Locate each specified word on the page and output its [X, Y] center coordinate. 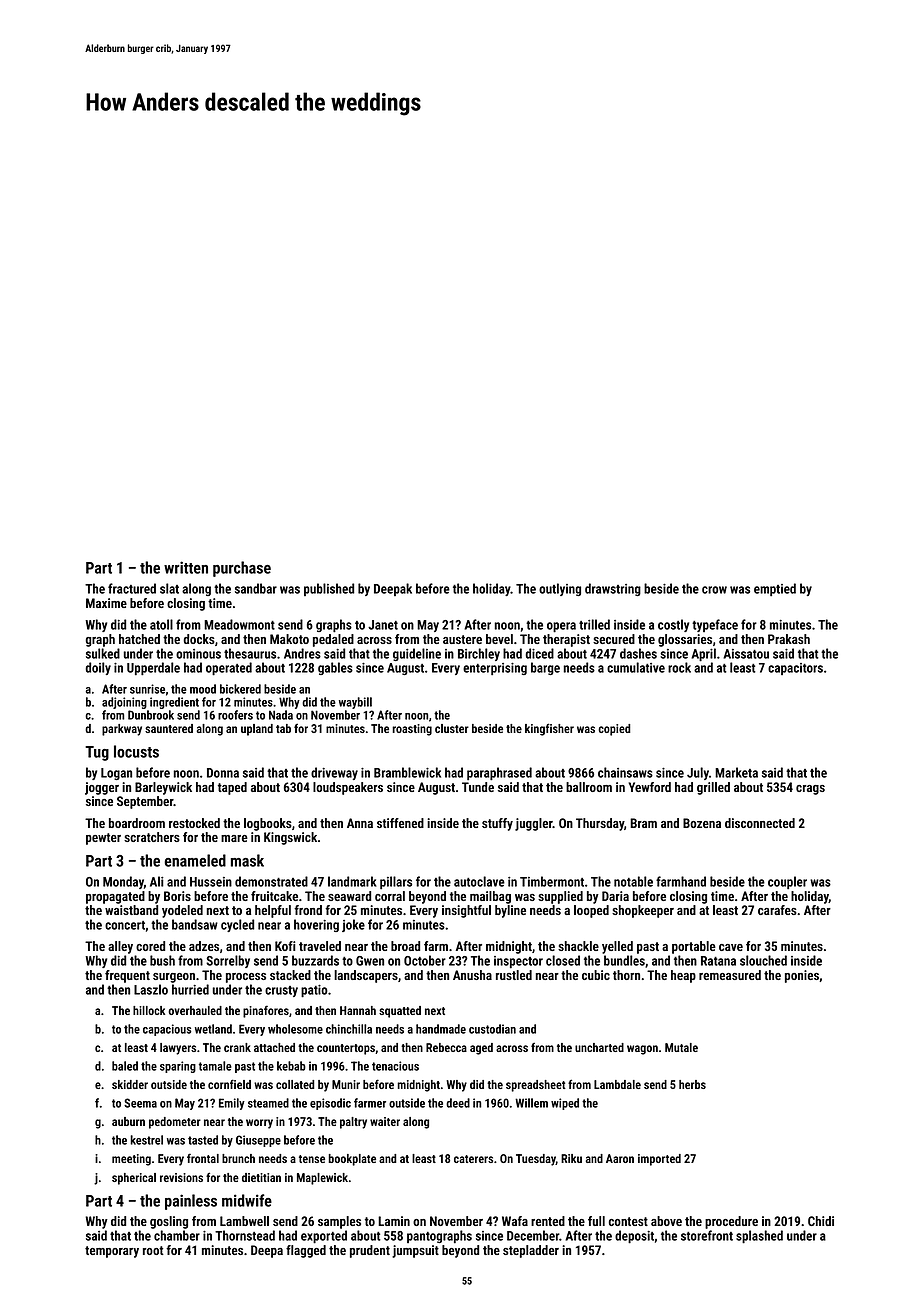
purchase [242, 569]
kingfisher [549, 729]
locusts [136, 751]
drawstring [613, 589]
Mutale [681, 1047]
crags [810, 790]
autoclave [479, 881]
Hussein [211, 882]
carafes [777, 910]
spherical [134, 1179]
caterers [473, 1159]
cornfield [229, 1084]
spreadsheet [536, 1086]
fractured [132, 588]
